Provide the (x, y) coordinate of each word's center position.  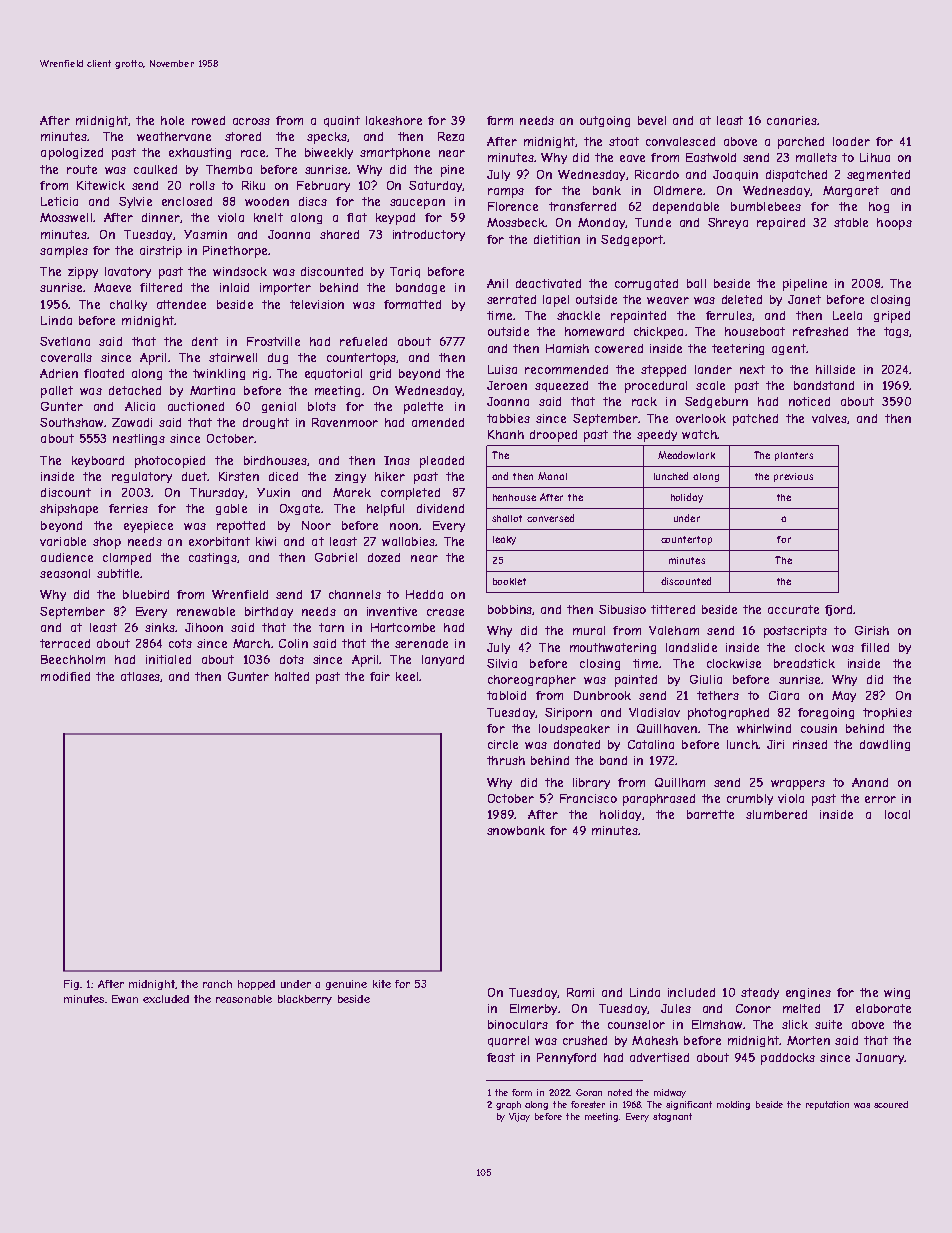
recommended (566, 369)
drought (266, 423)
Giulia (706, 679)
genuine (346, 985)
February (323, 186)
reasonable (244, 999)
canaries (792, 120)
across (251, 121)
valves (829, 418)
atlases (141, 677)
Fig (71, 985)
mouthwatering (613, 648)
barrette (710, 814)
